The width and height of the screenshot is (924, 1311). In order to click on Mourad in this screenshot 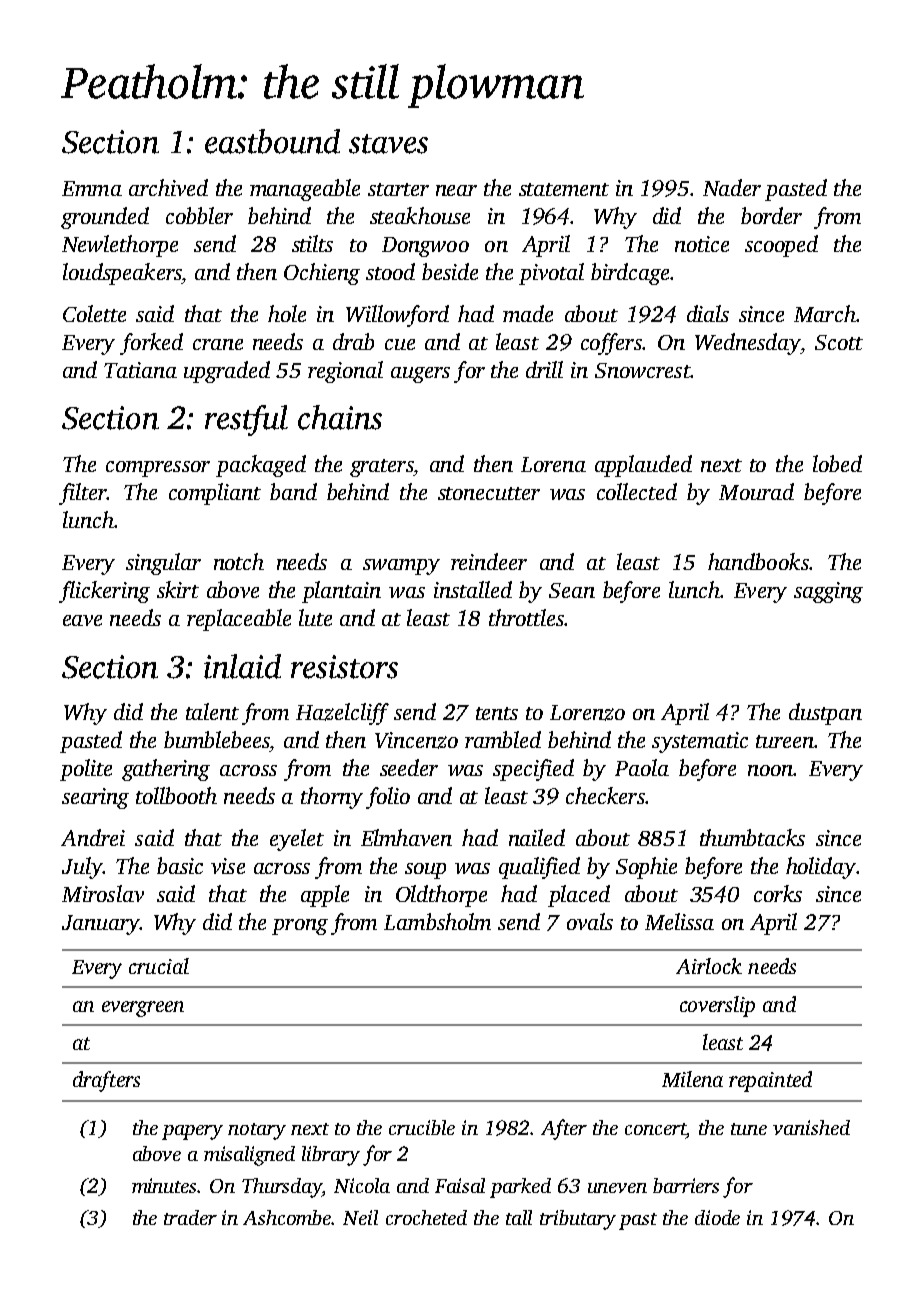, I will do `click(756, 491)`.
